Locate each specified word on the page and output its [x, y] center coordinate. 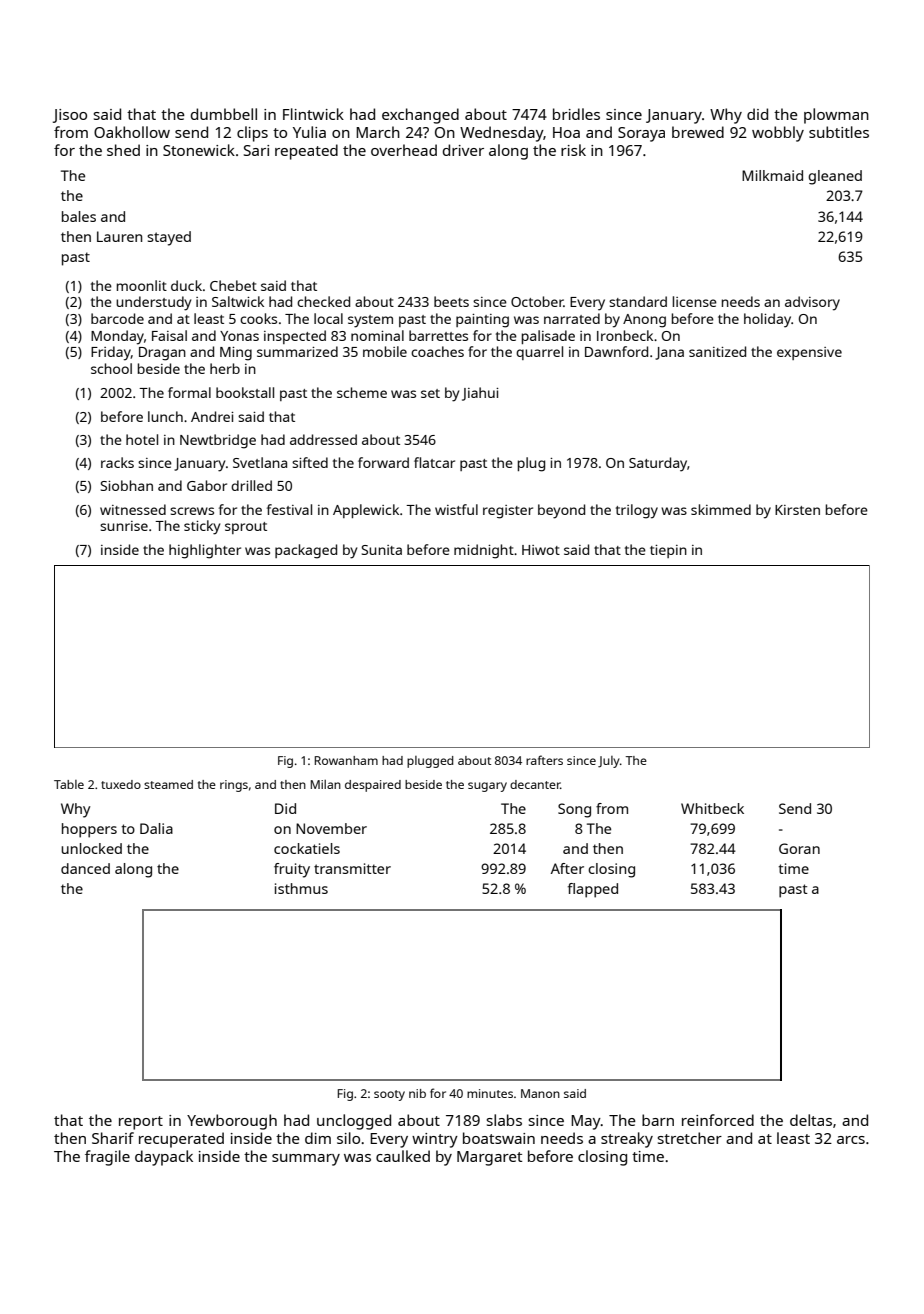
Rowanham [346, 760]
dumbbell [224, 114]
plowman [836, 116]
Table [69, 784]
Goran [799, 848]
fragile [107, 1158]
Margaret [489, 1158]
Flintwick [313, 114]
